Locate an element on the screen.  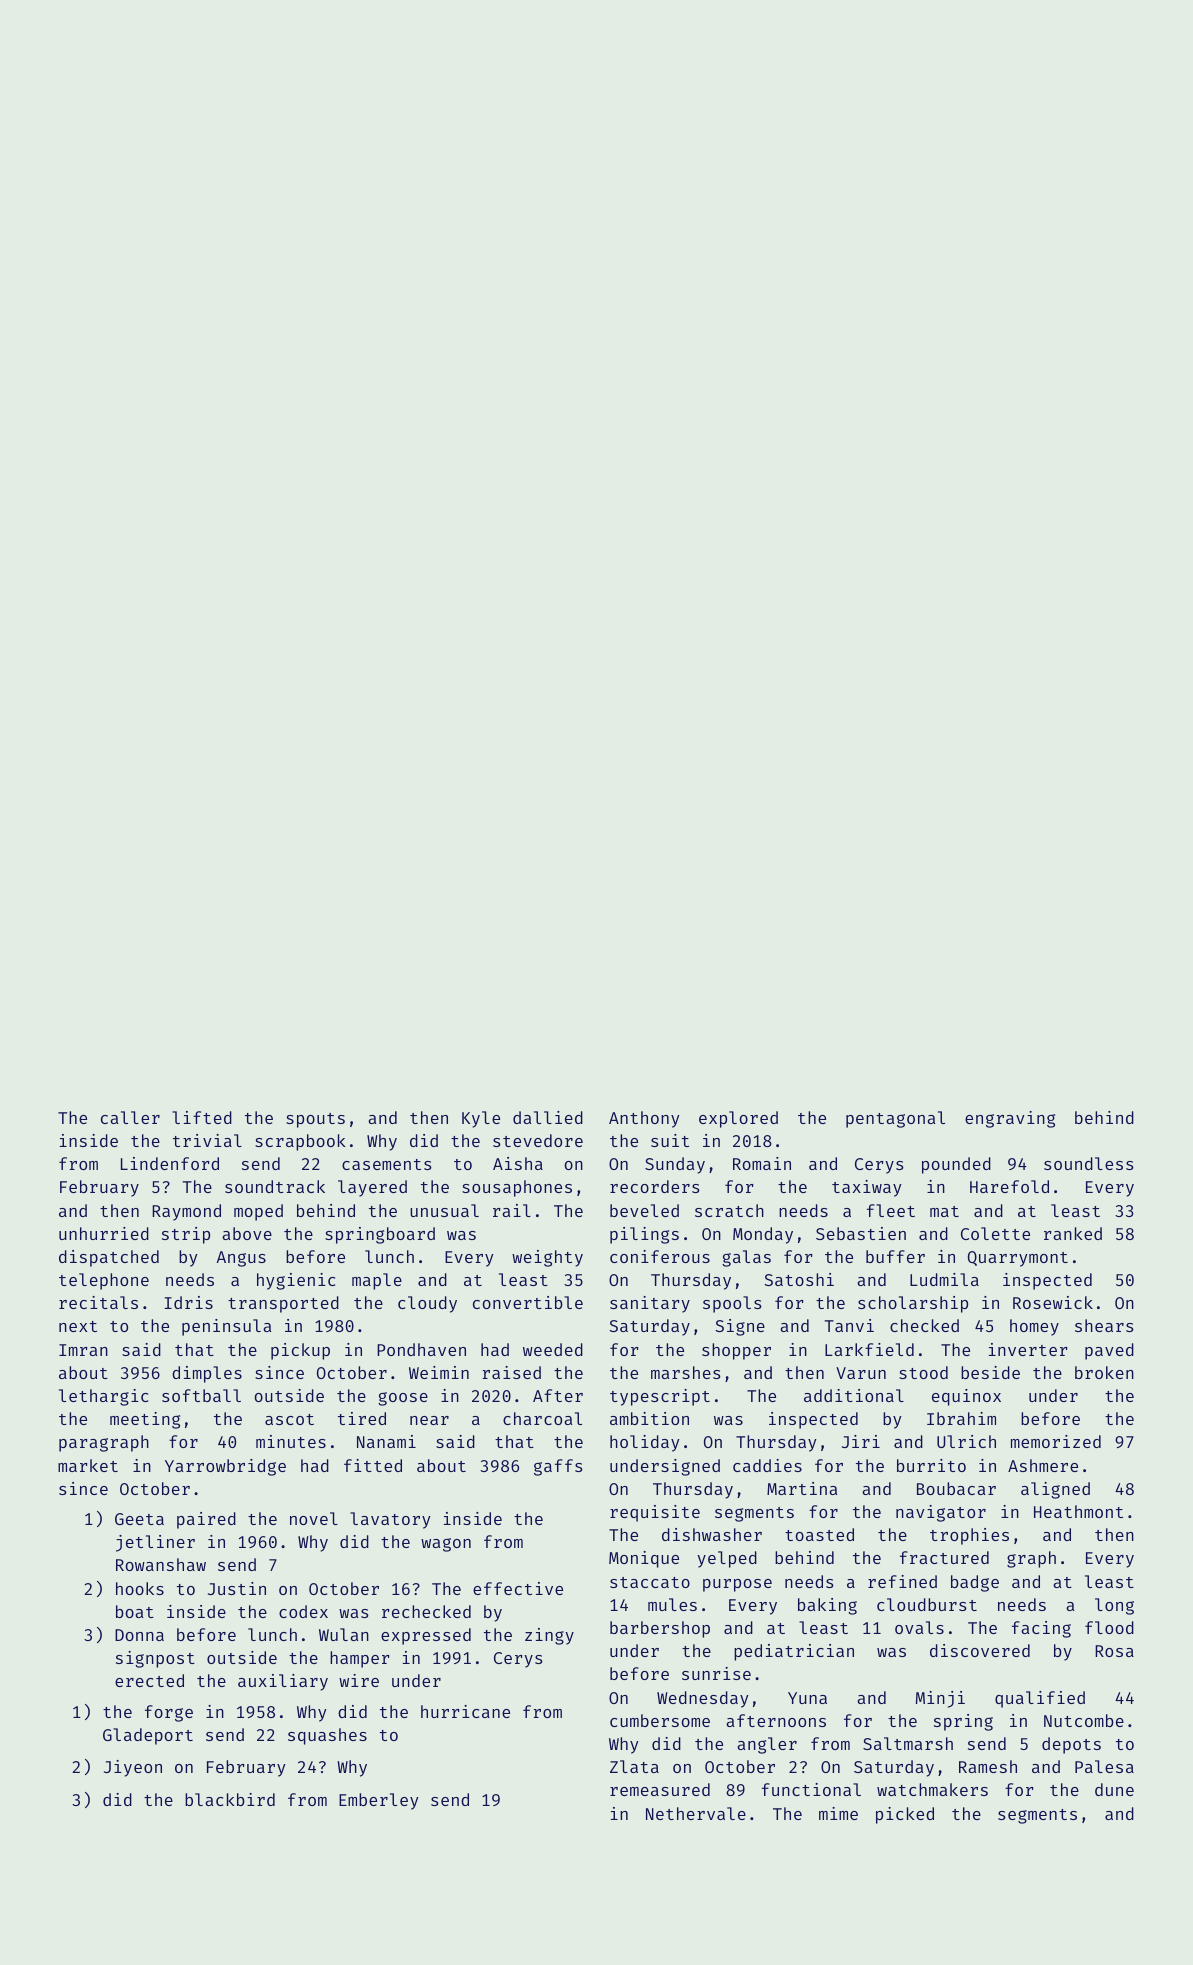
picked is located at coordinates (905, 1815).
